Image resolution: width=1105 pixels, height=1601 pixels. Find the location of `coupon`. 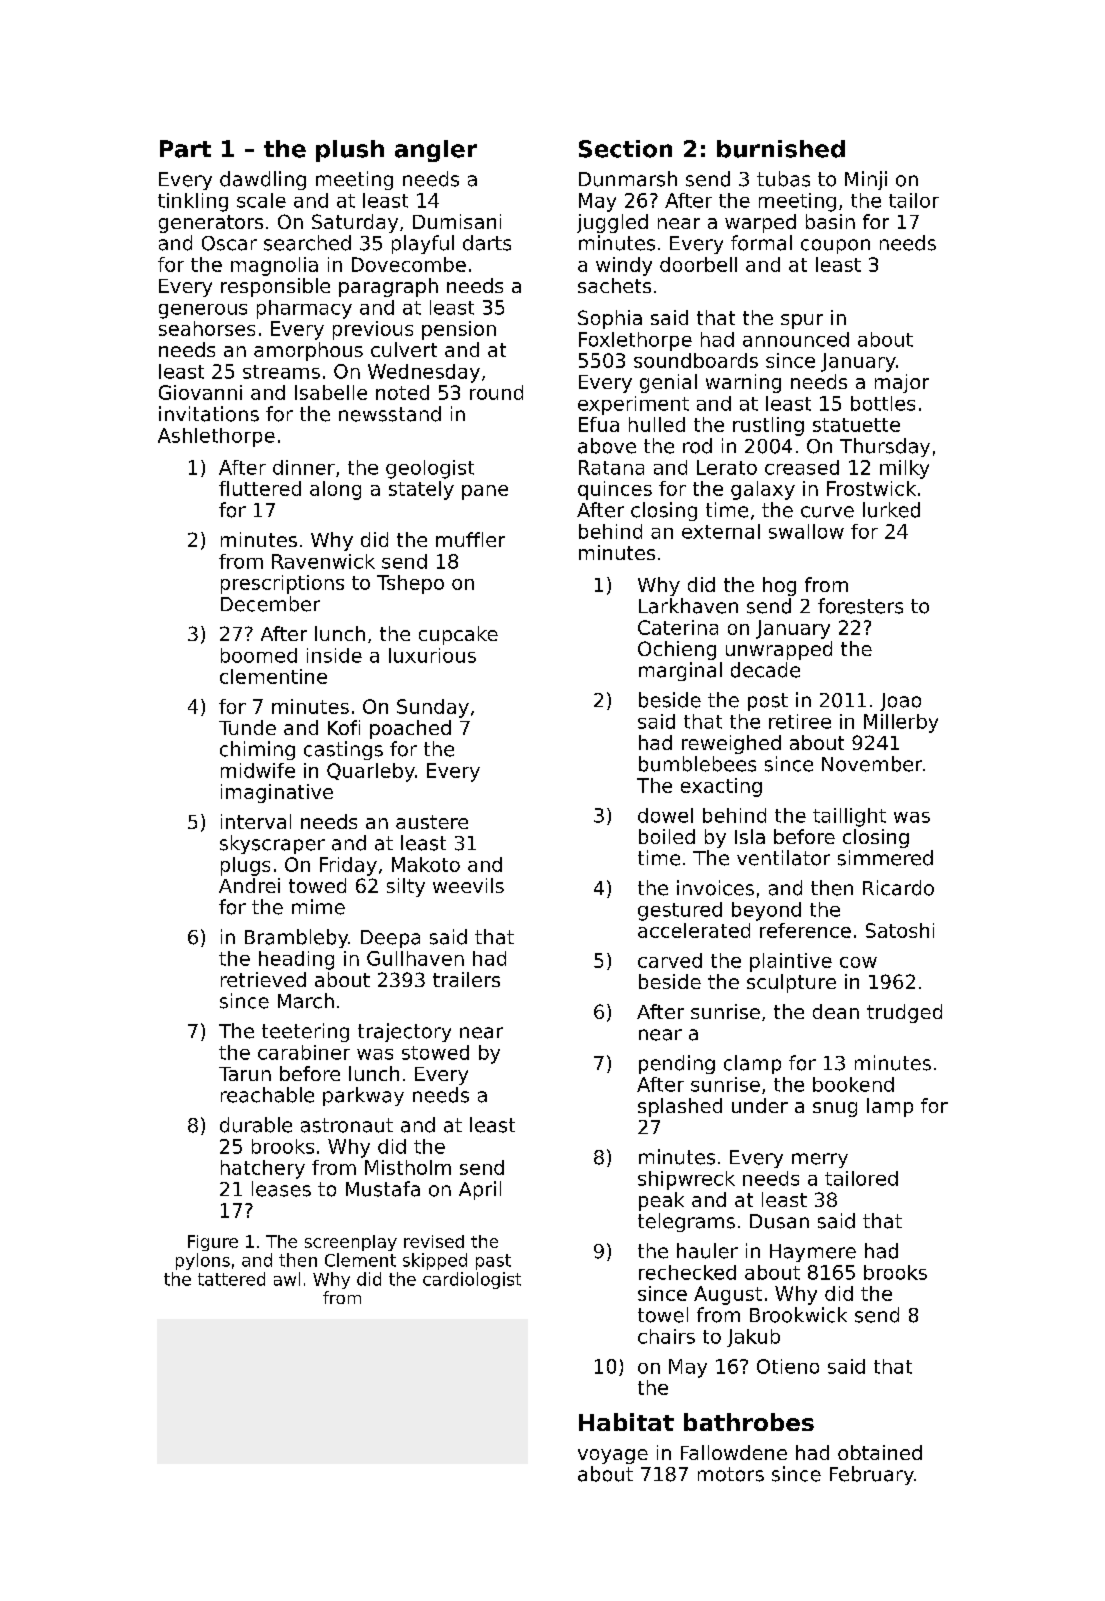

coupon is located at coordinates (835, 246).
